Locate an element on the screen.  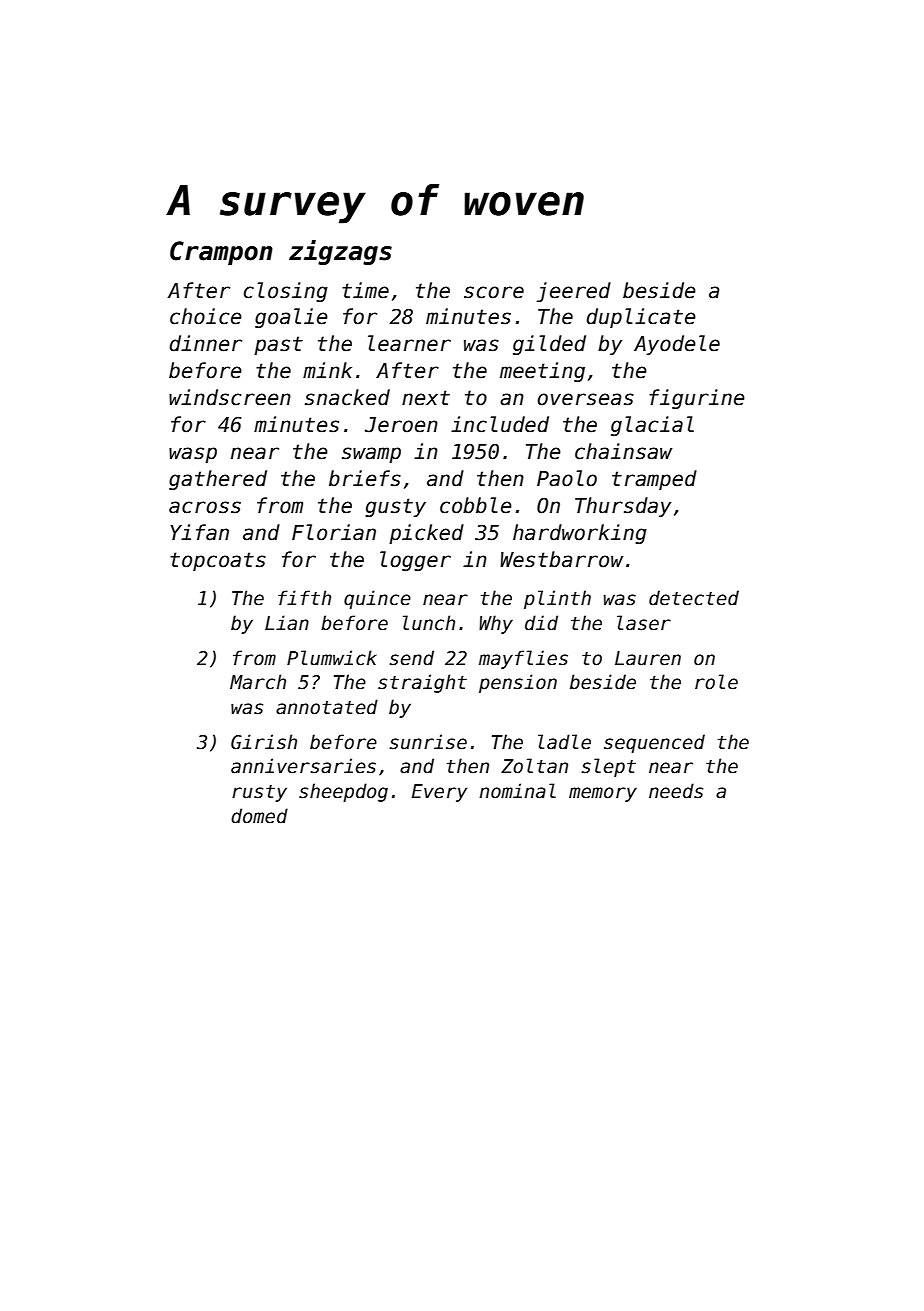
March is located at coordinates (258, 682).
